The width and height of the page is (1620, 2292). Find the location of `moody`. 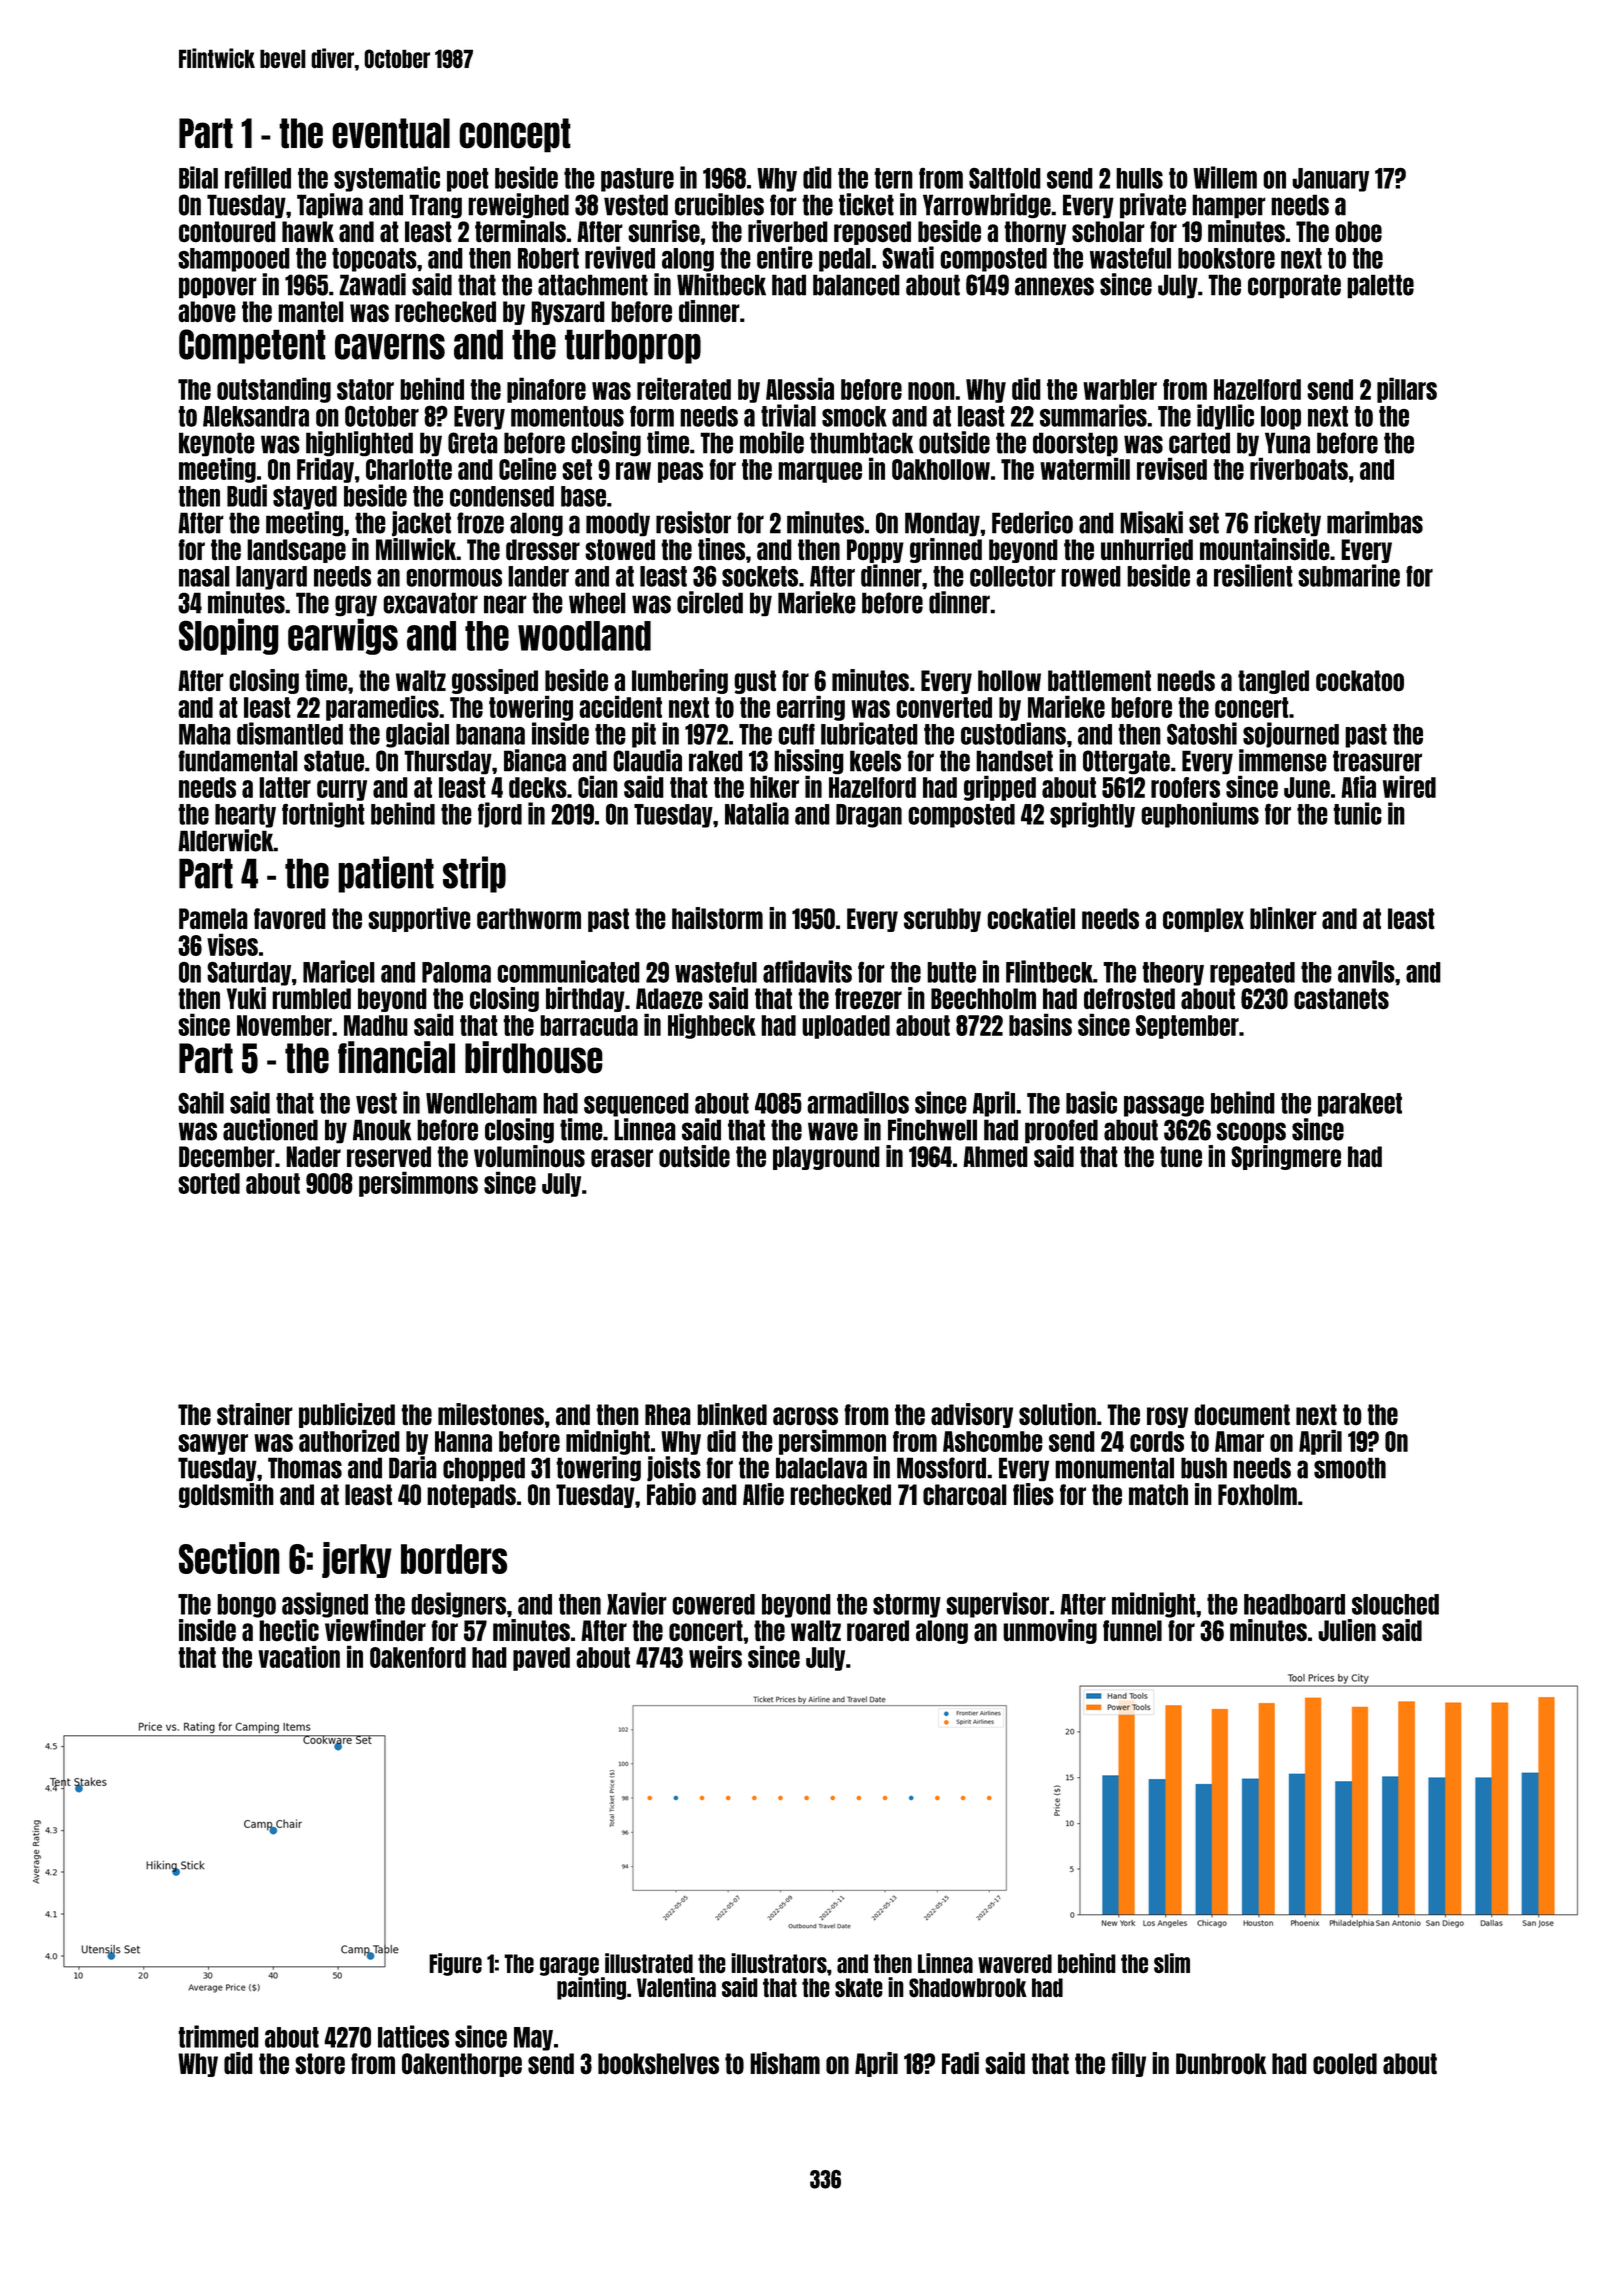

moody is located at coordinates (618, 524).
